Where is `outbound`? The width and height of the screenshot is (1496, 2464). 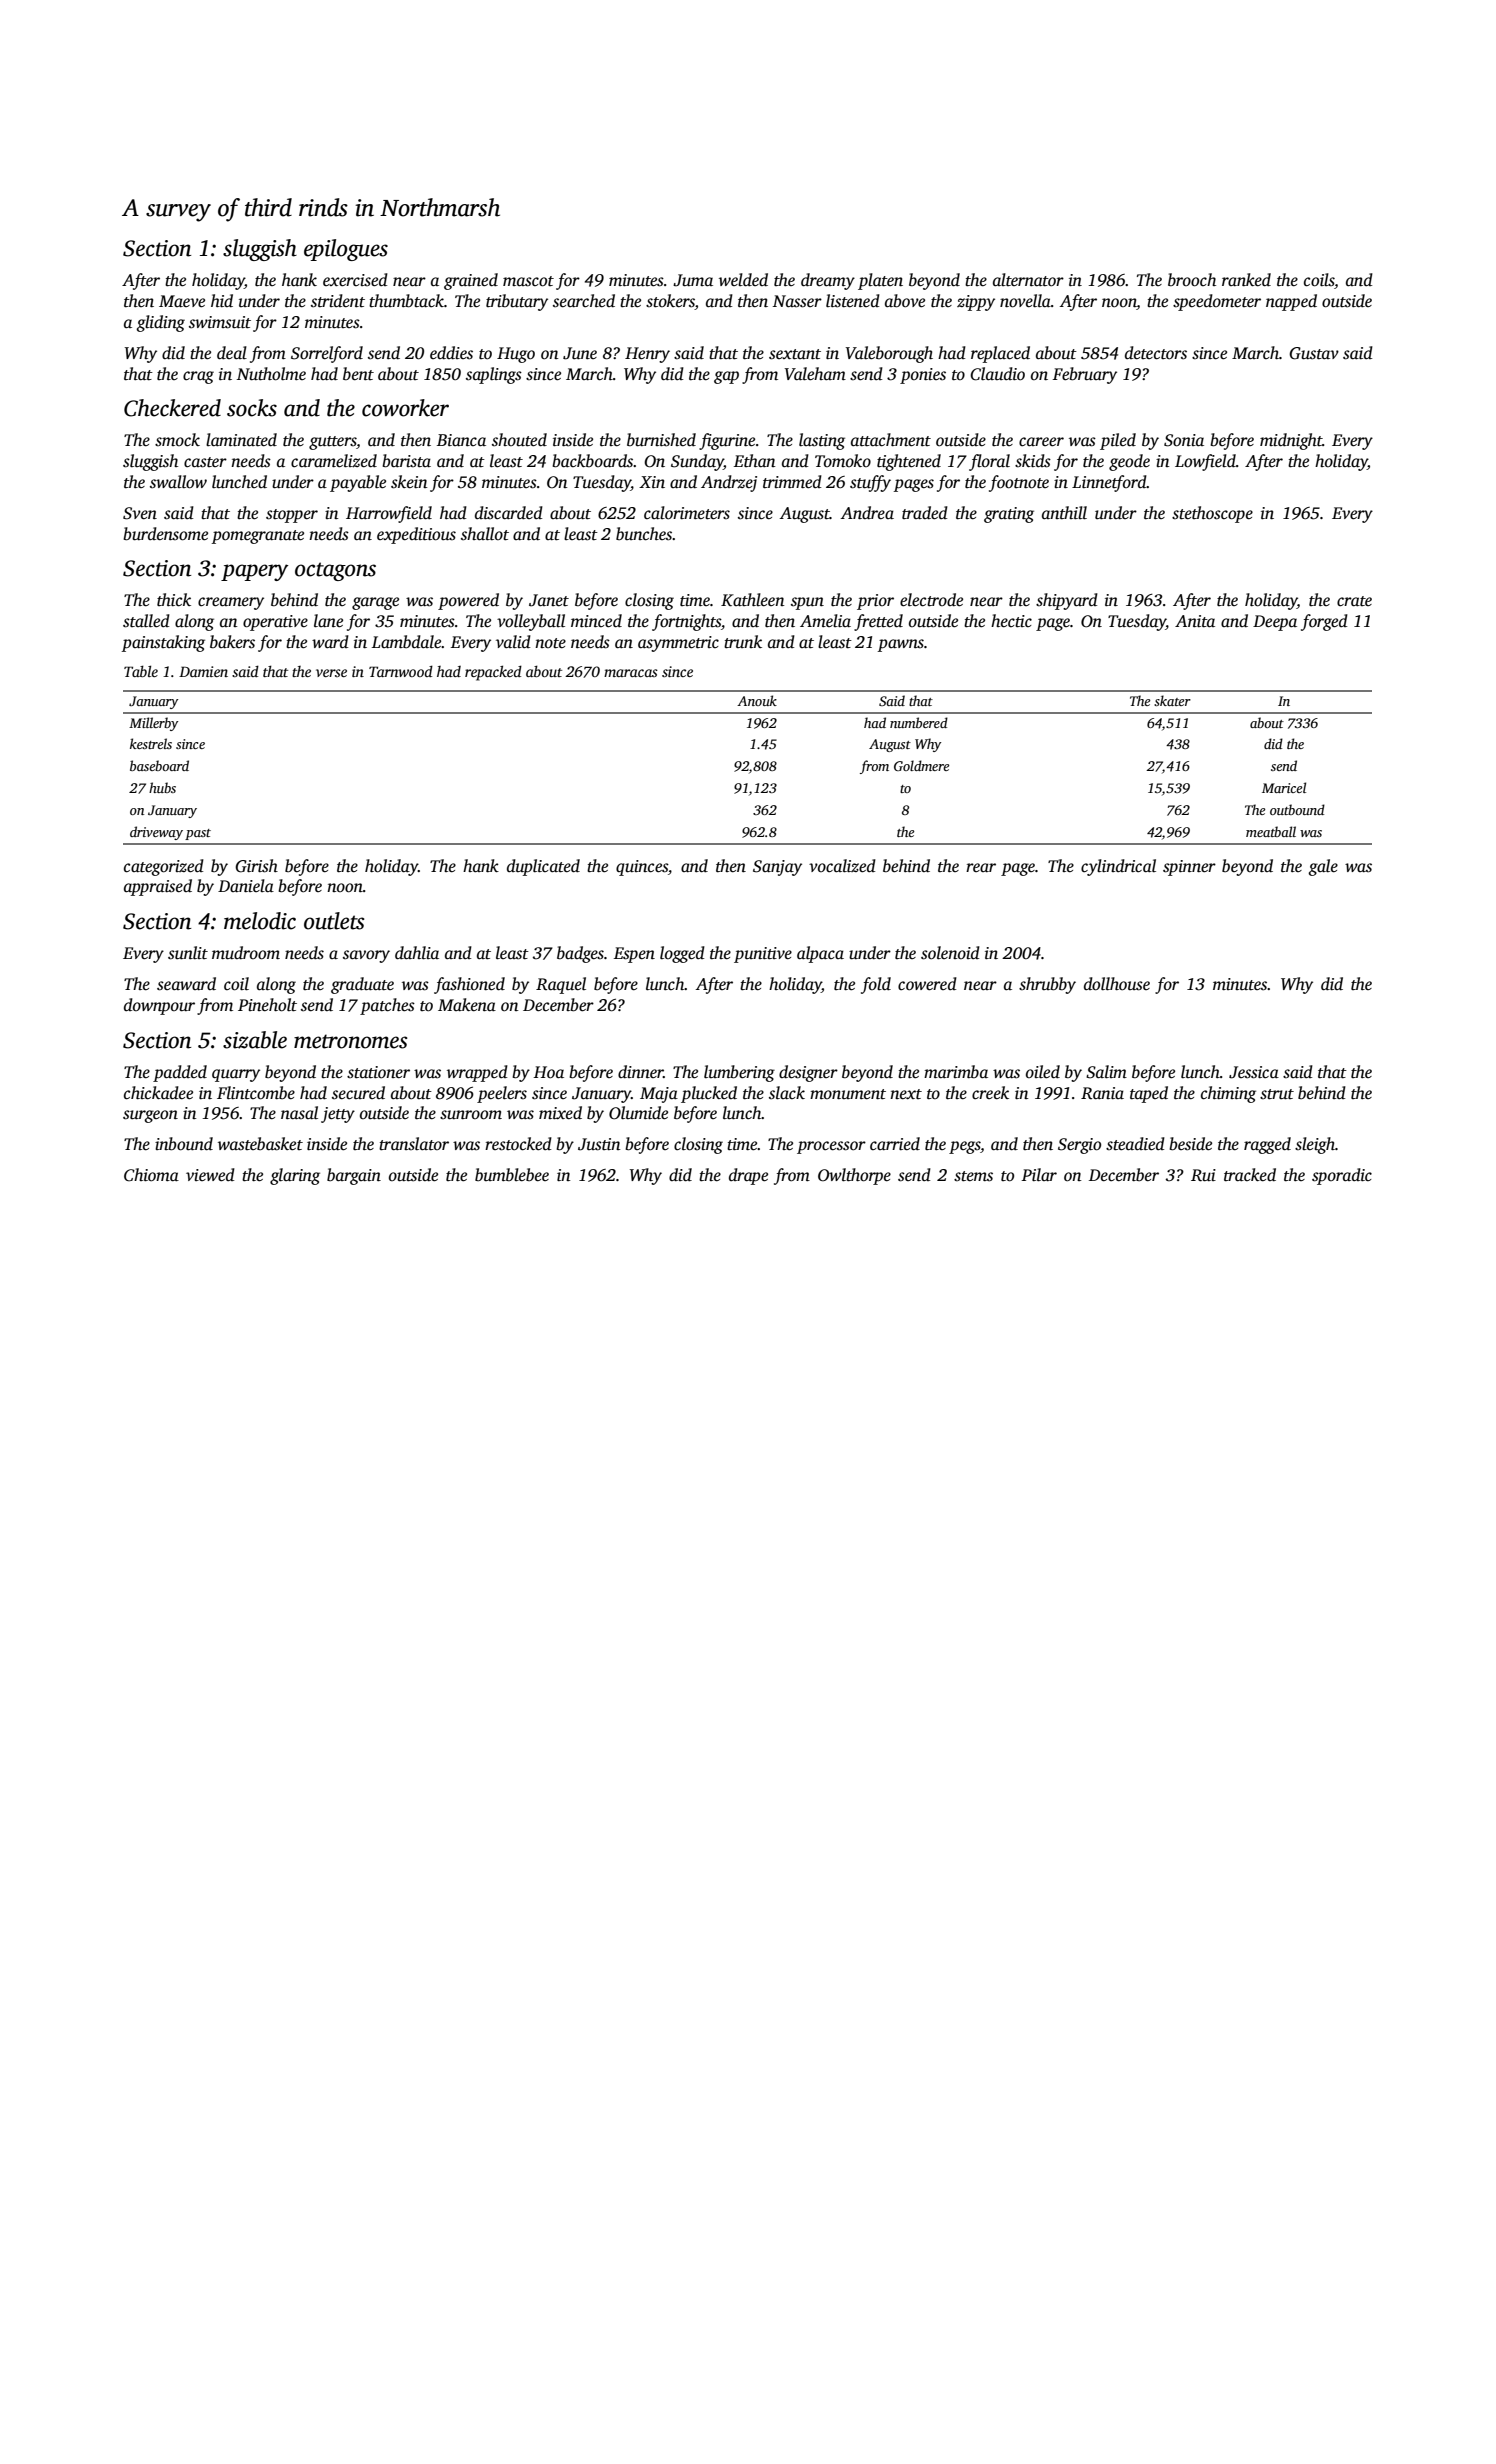 outbound is located at coordinates (1297, 809).
